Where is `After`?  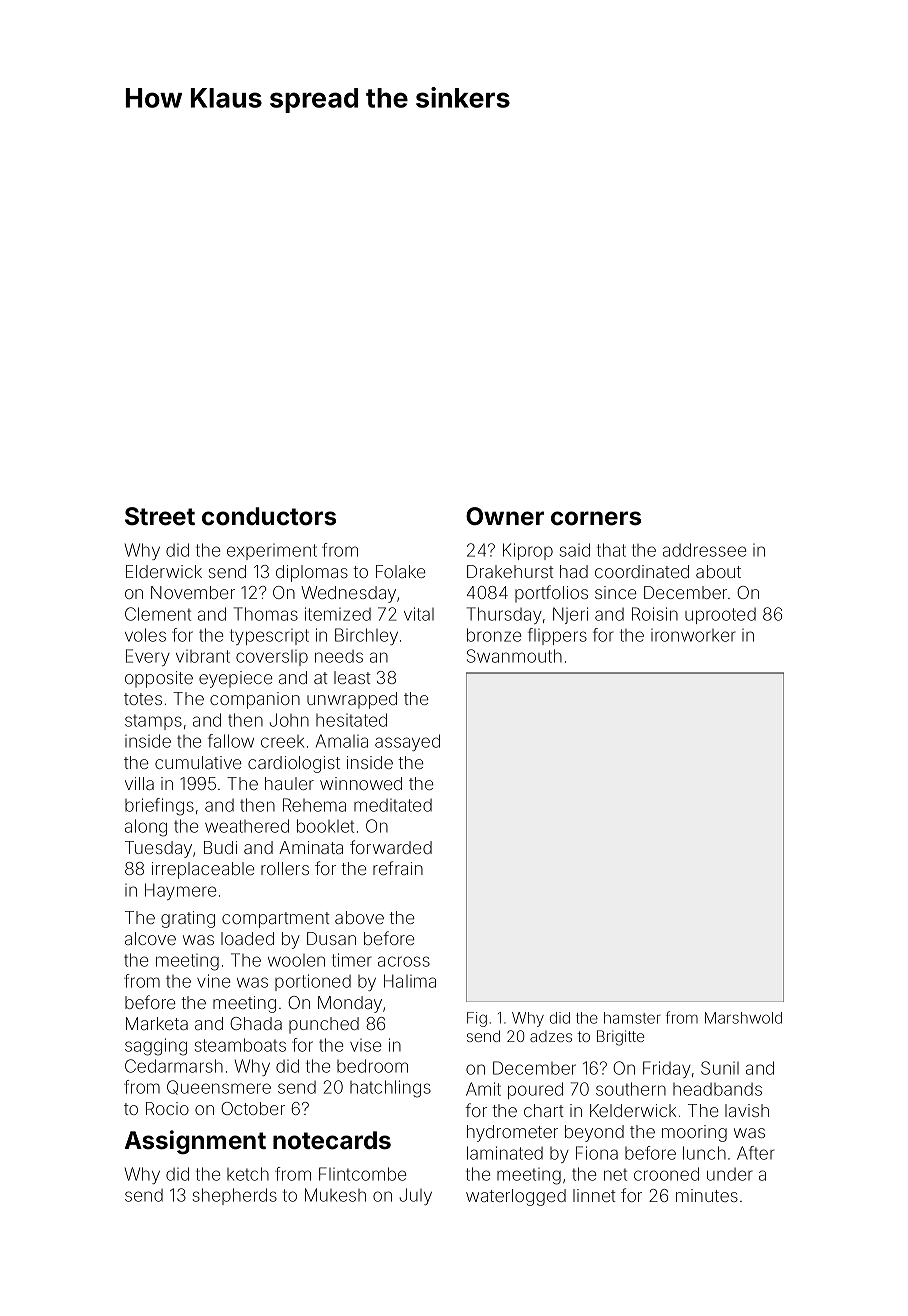
After is located at coordinates (756, 1153).
